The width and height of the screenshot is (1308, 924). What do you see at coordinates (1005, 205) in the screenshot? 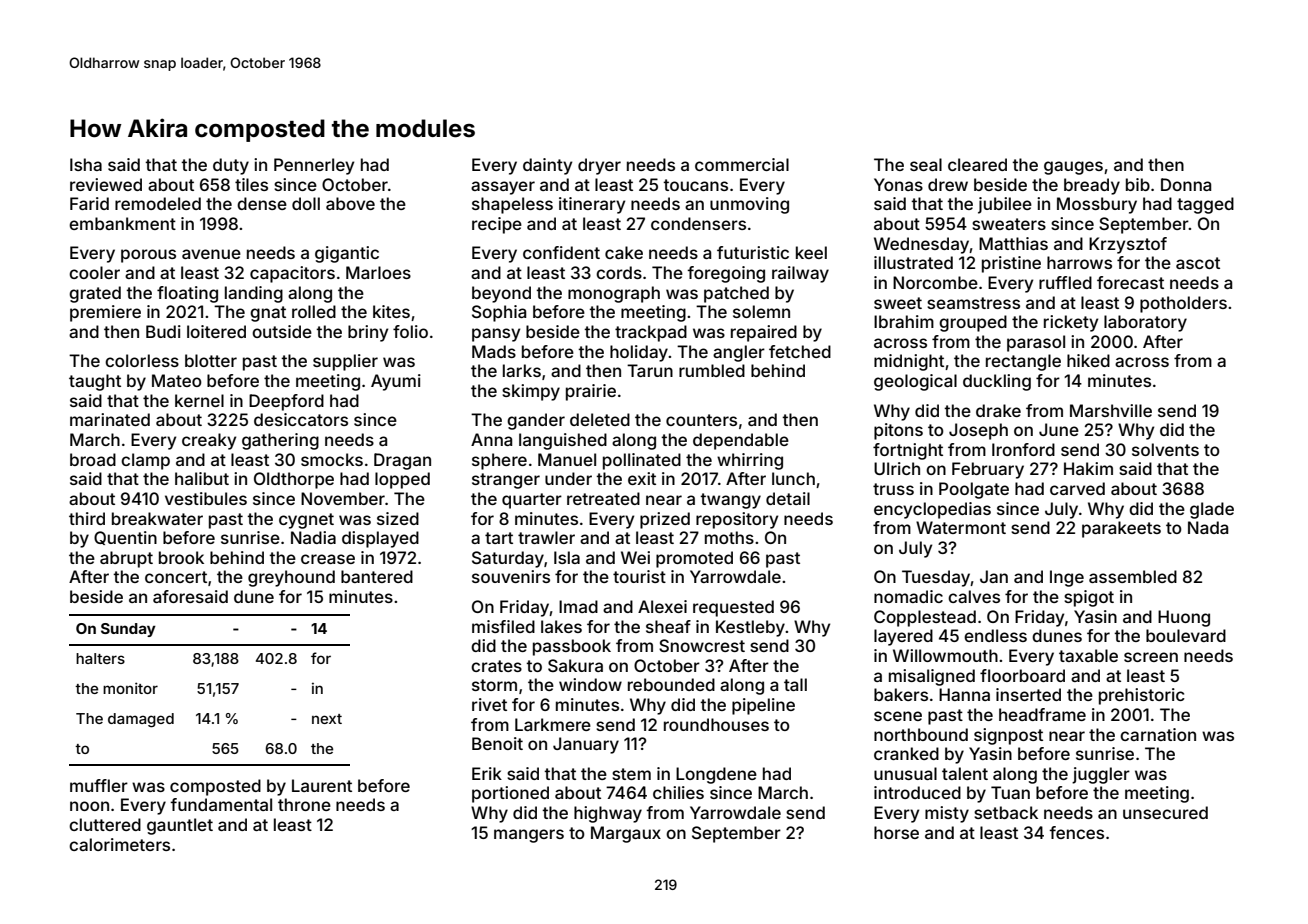
I see `jubilee` at bounding box center [1005, 205].
